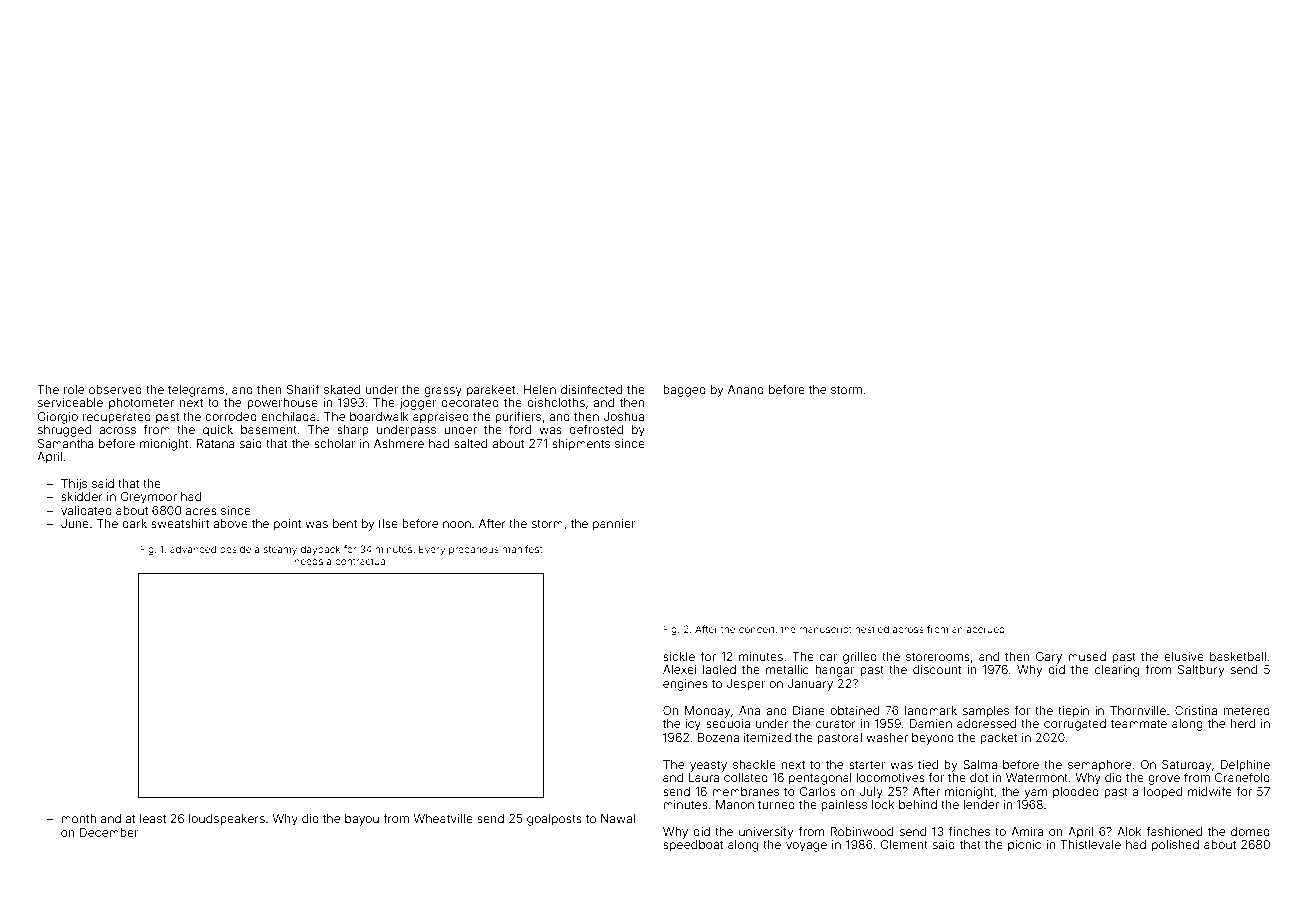  I want to click on telegrams, so click(196, 391).
